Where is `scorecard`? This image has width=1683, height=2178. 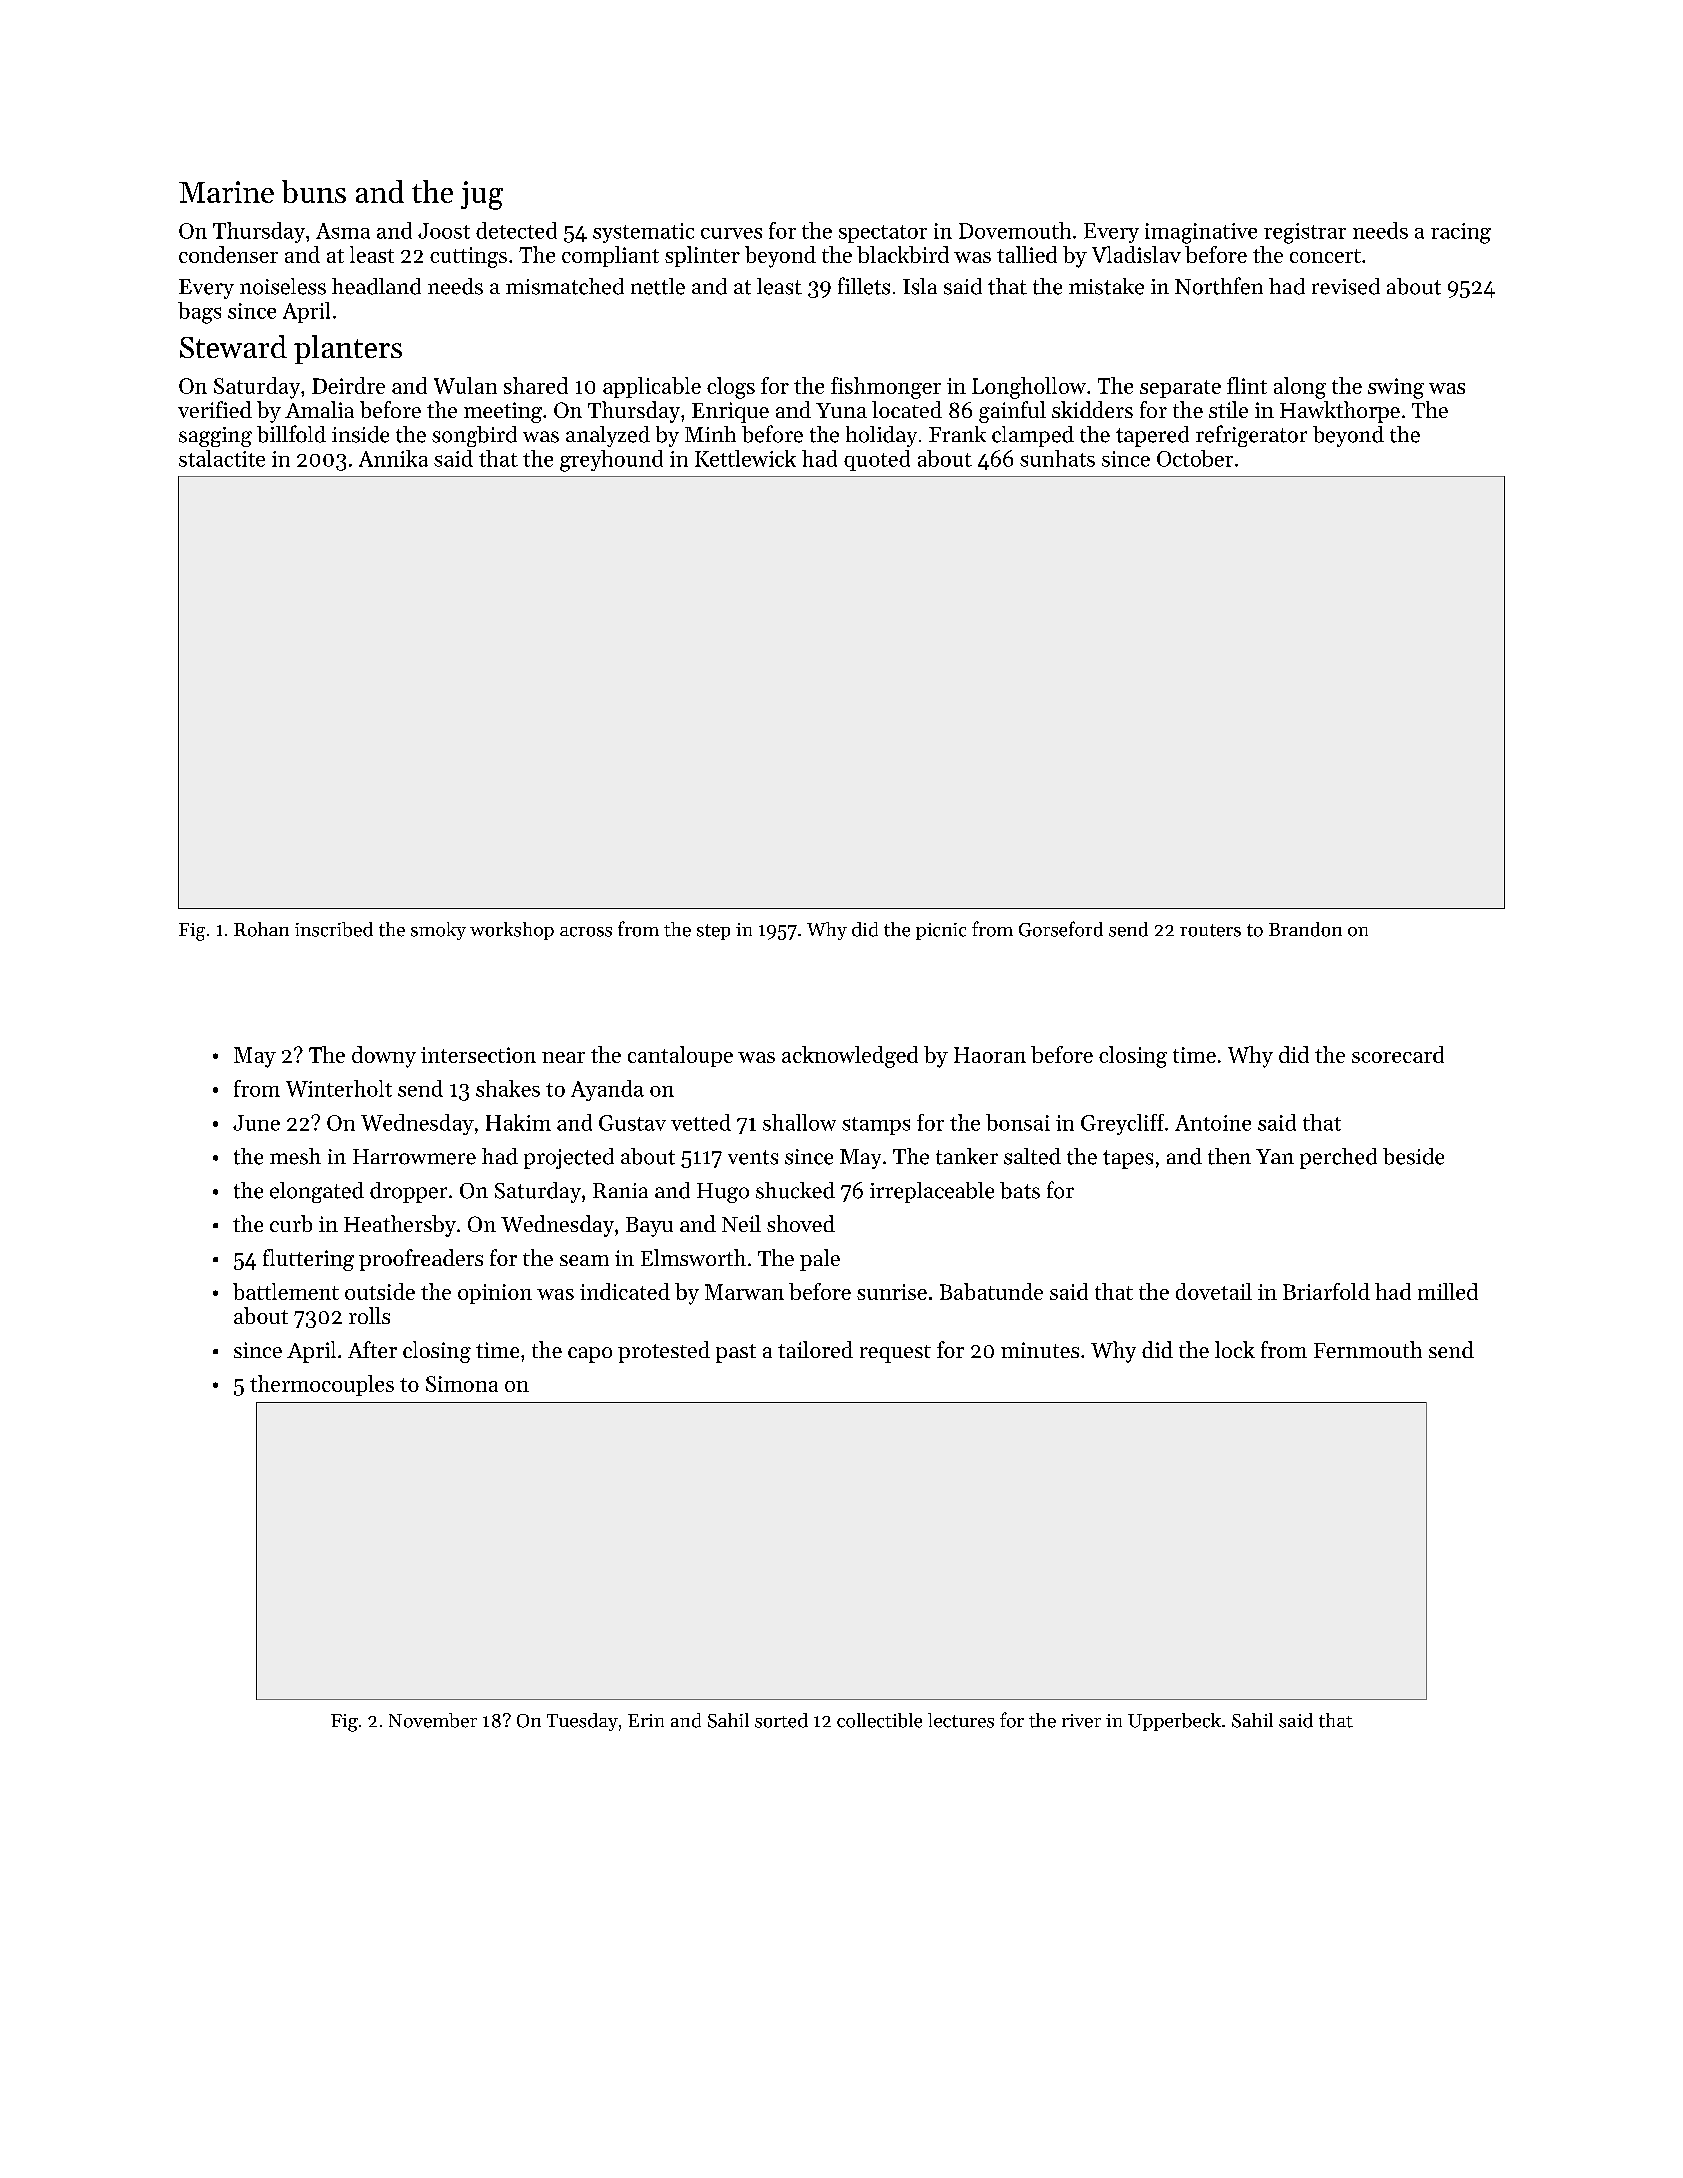 scorecard is located at coordinates (1398, 1054).
